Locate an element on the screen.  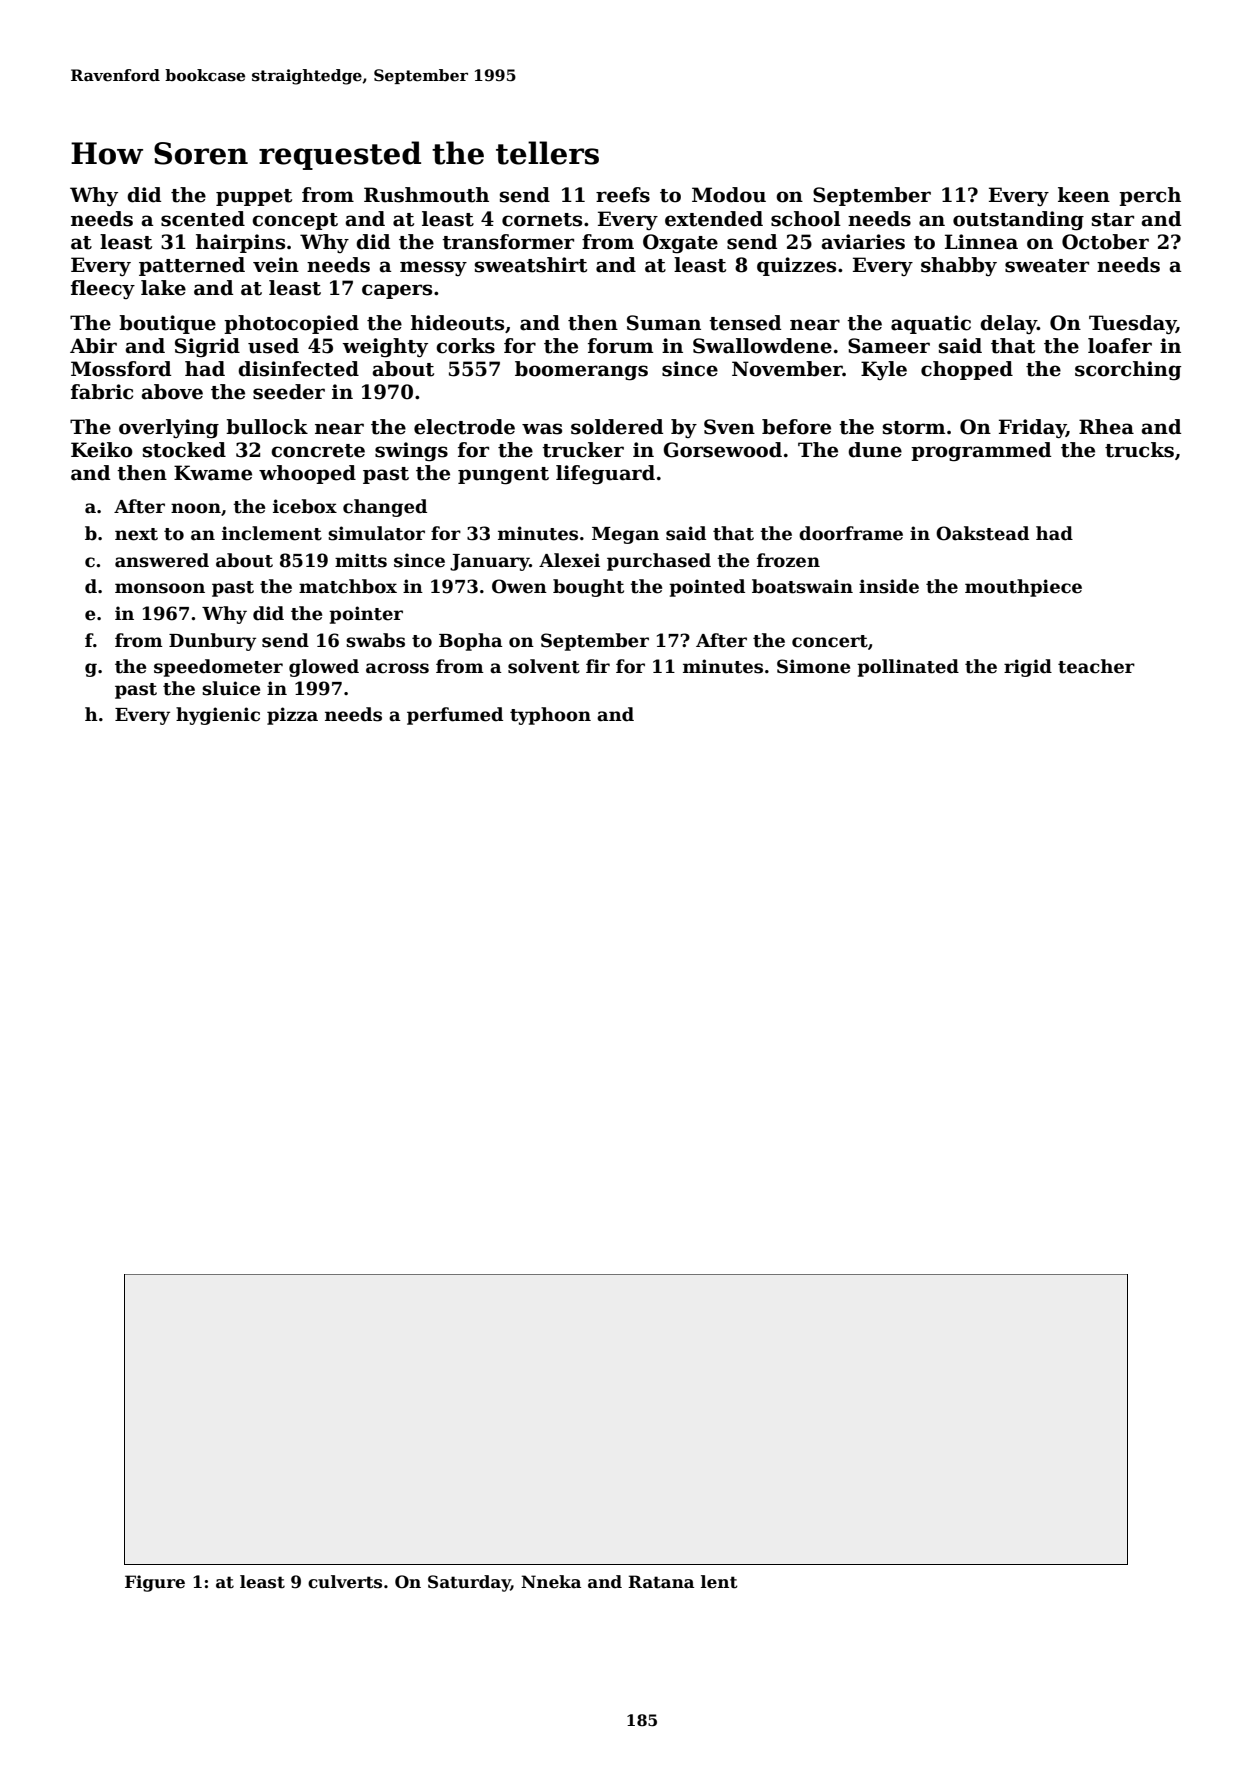
typhoon is located at coordinates (550, 716).
